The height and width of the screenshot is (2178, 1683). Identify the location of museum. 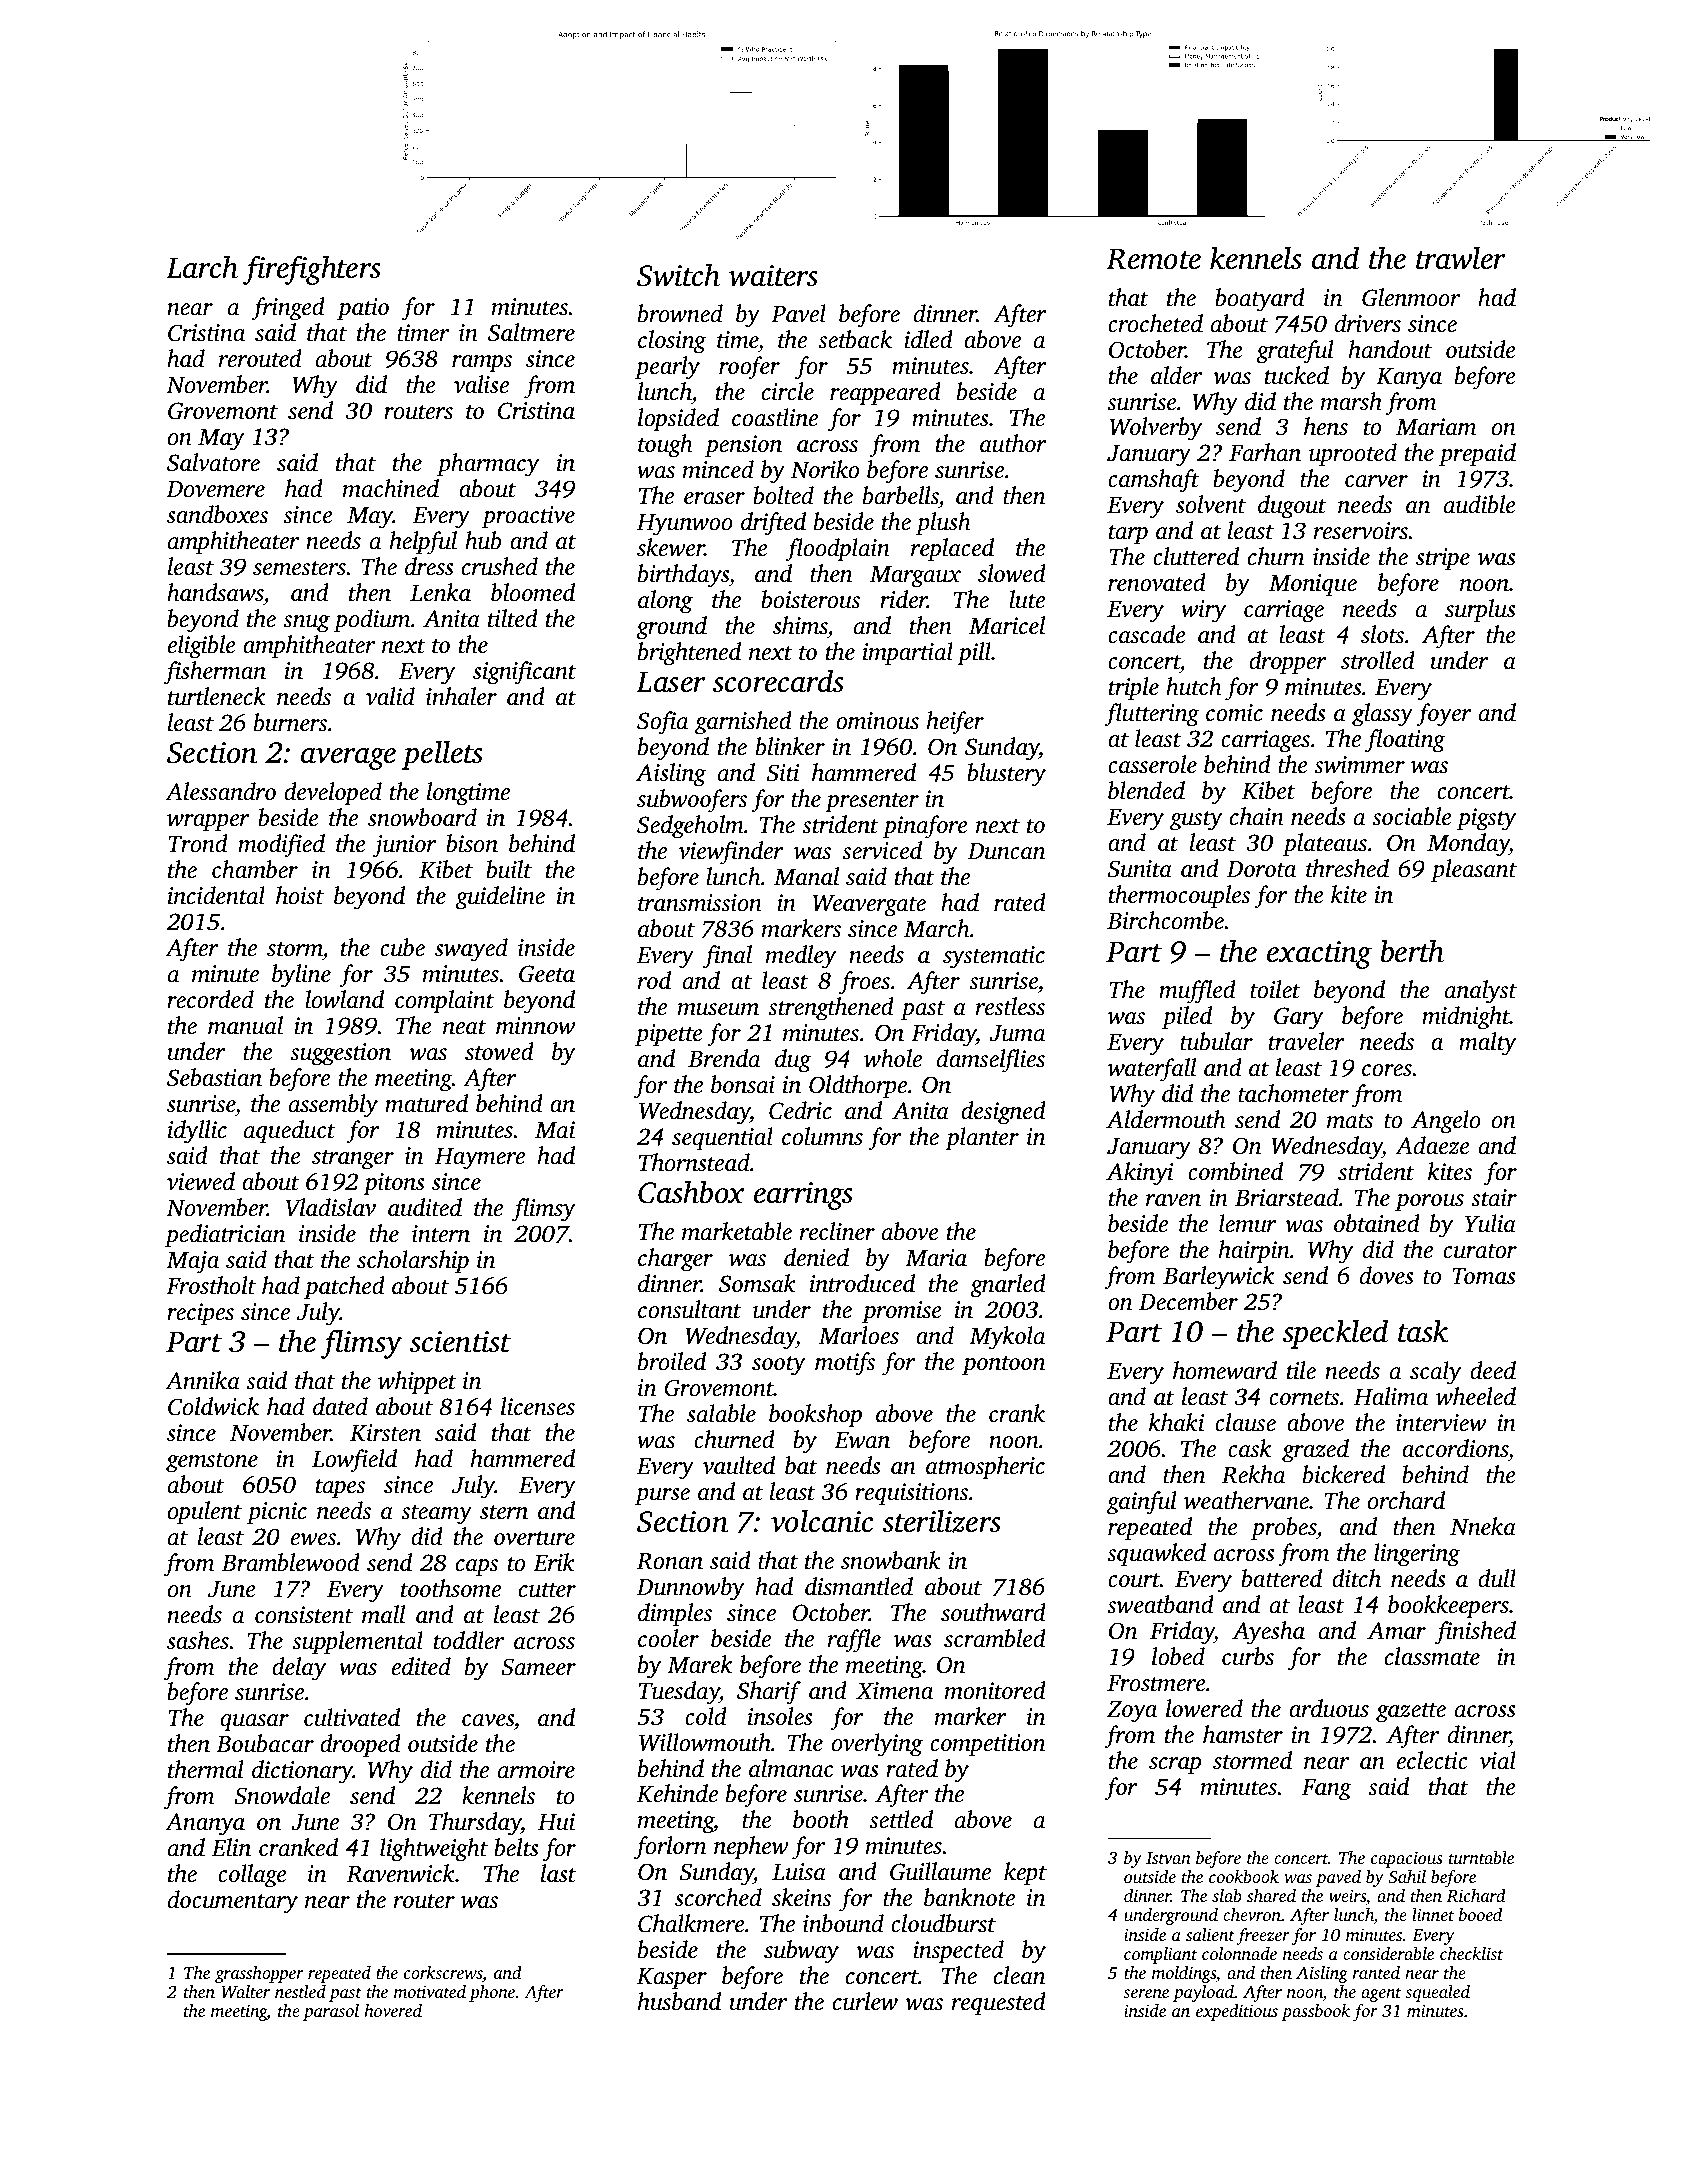
(718, 1009).
